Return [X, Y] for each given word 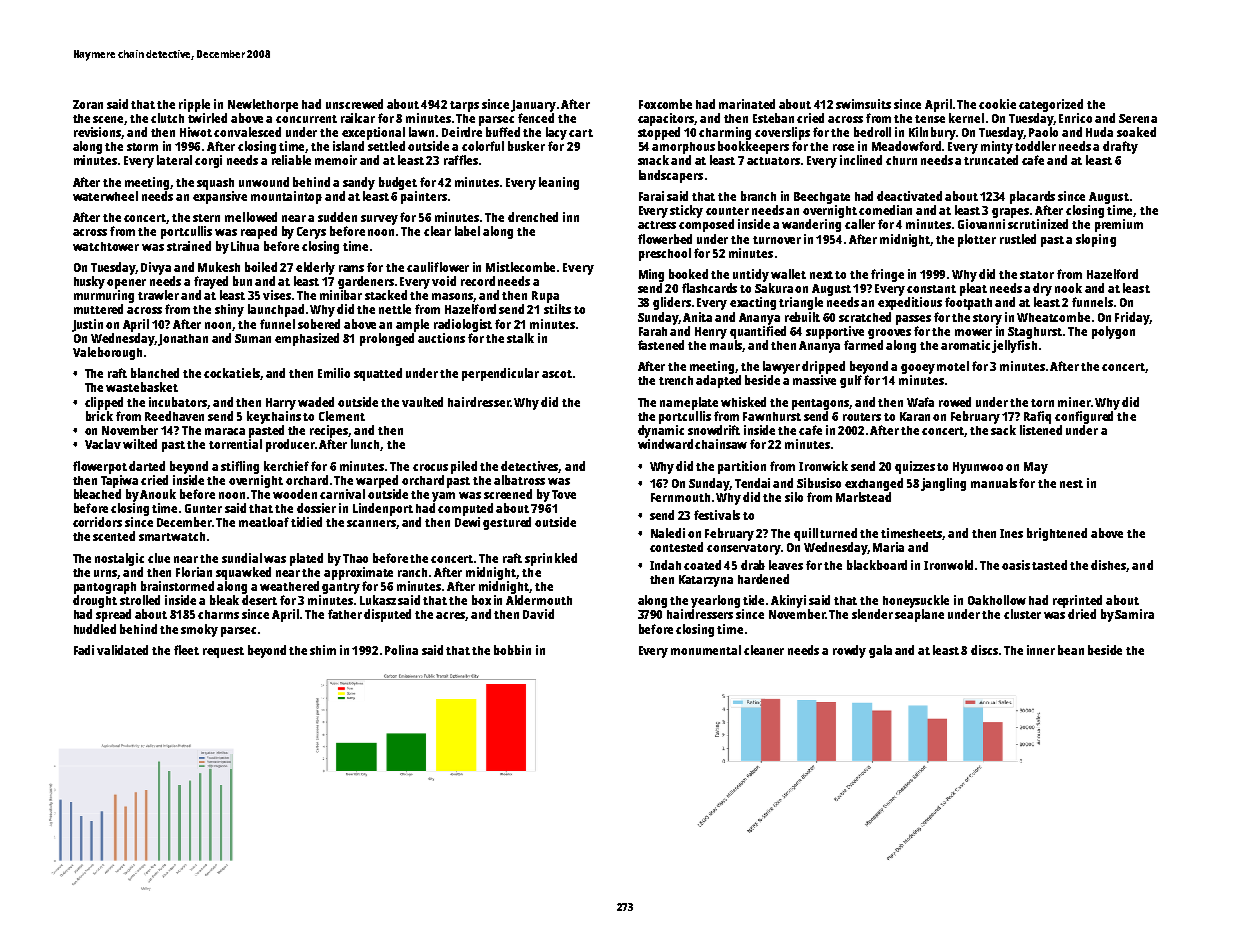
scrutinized [1038, 224]
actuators [773, 161]
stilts [557, 309]
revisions [98, 133]
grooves [889, 334]
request [223, 652]
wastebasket [142, 387]
